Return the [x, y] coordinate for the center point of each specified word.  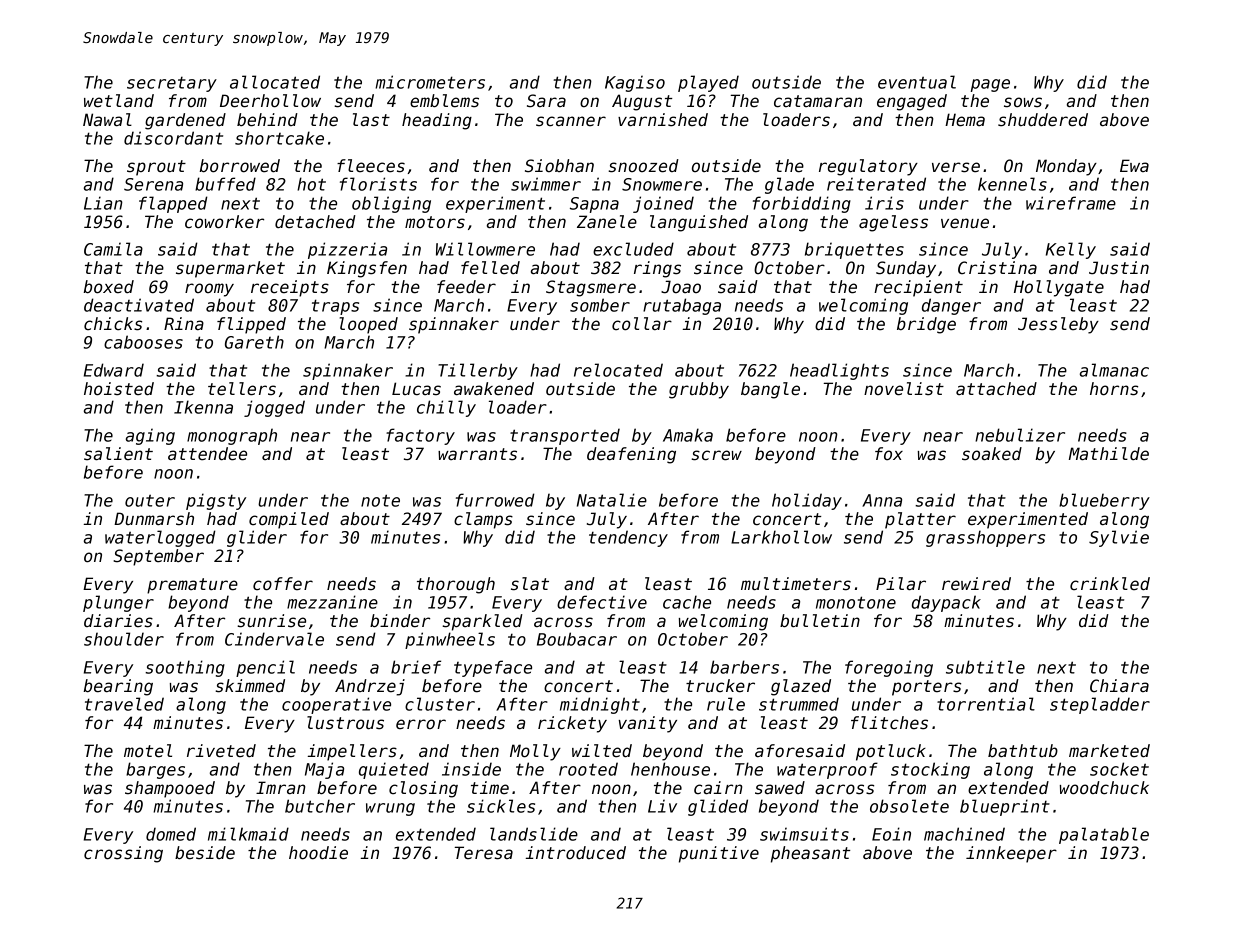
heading [437, 121]
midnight [600, 705]
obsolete [909, 806]
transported [565, 436]
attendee [207, 454]
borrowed [239, 166]
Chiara [1119, 685]
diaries [118, 621]
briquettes [854, 250]
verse [956, 167]
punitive [719, 854]
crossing [123, 854]
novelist [904, 389]
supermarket [230, 269]
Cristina [997, 268]
